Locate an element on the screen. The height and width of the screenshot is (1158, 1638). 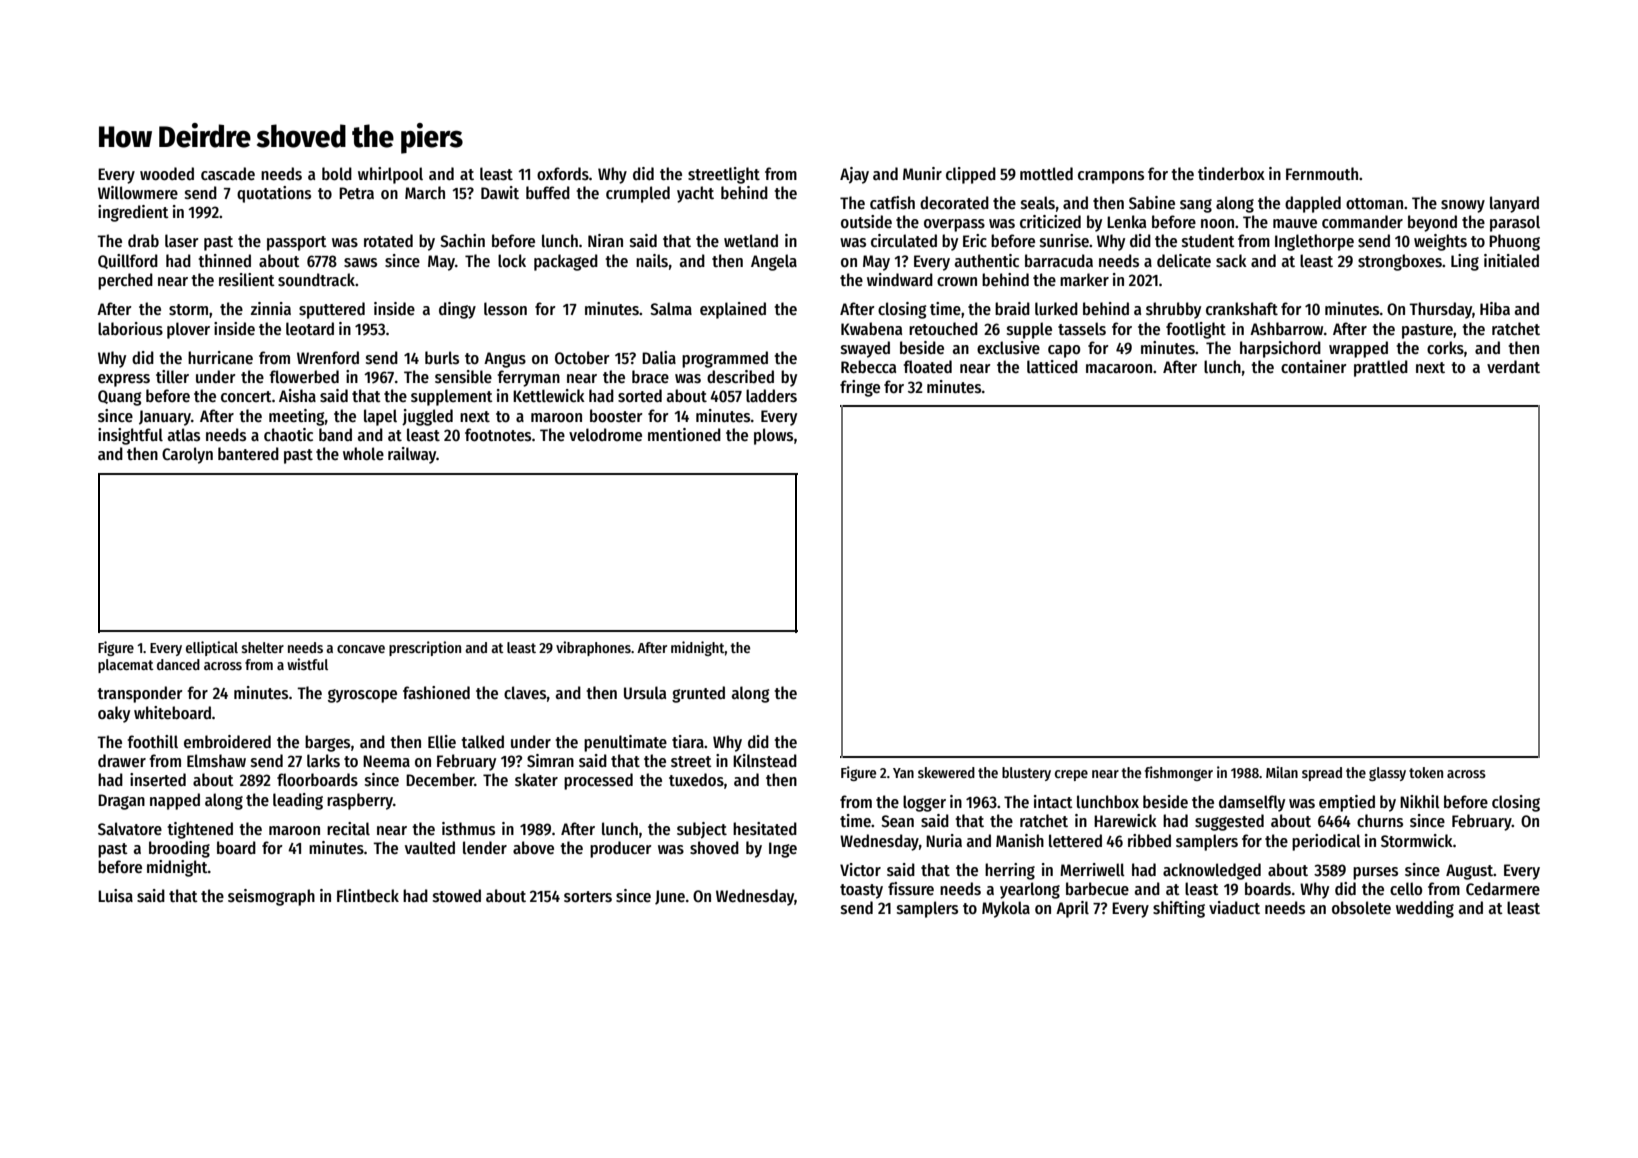
shifting is located at coordinates (1179, 909).
